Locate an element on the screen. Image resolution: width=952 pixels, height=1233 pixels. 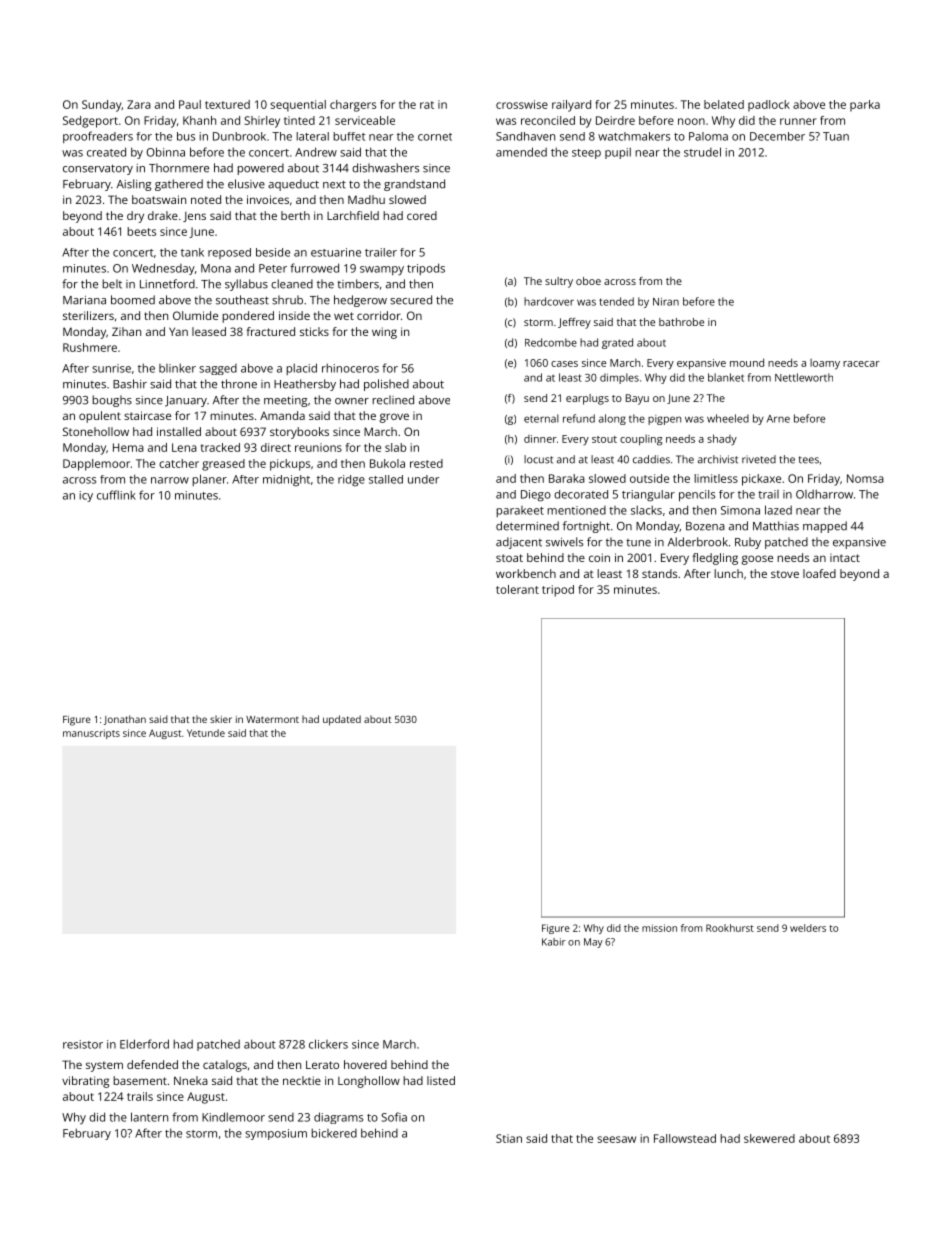
welders is located at coordinates (808, 928).
